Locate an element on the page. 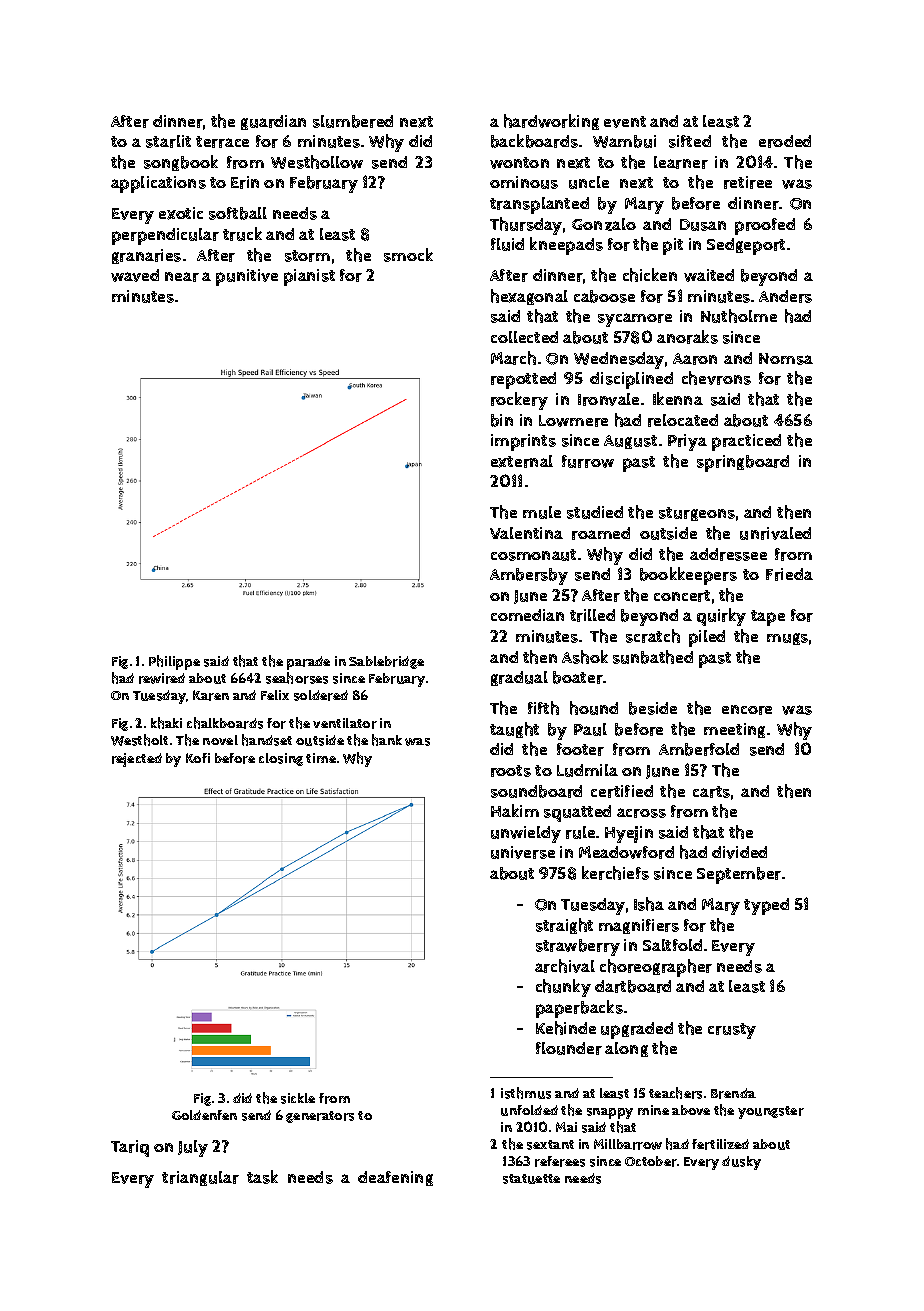 This page has height=1311, width=924. proofed is located at coordinates (765, 226).
